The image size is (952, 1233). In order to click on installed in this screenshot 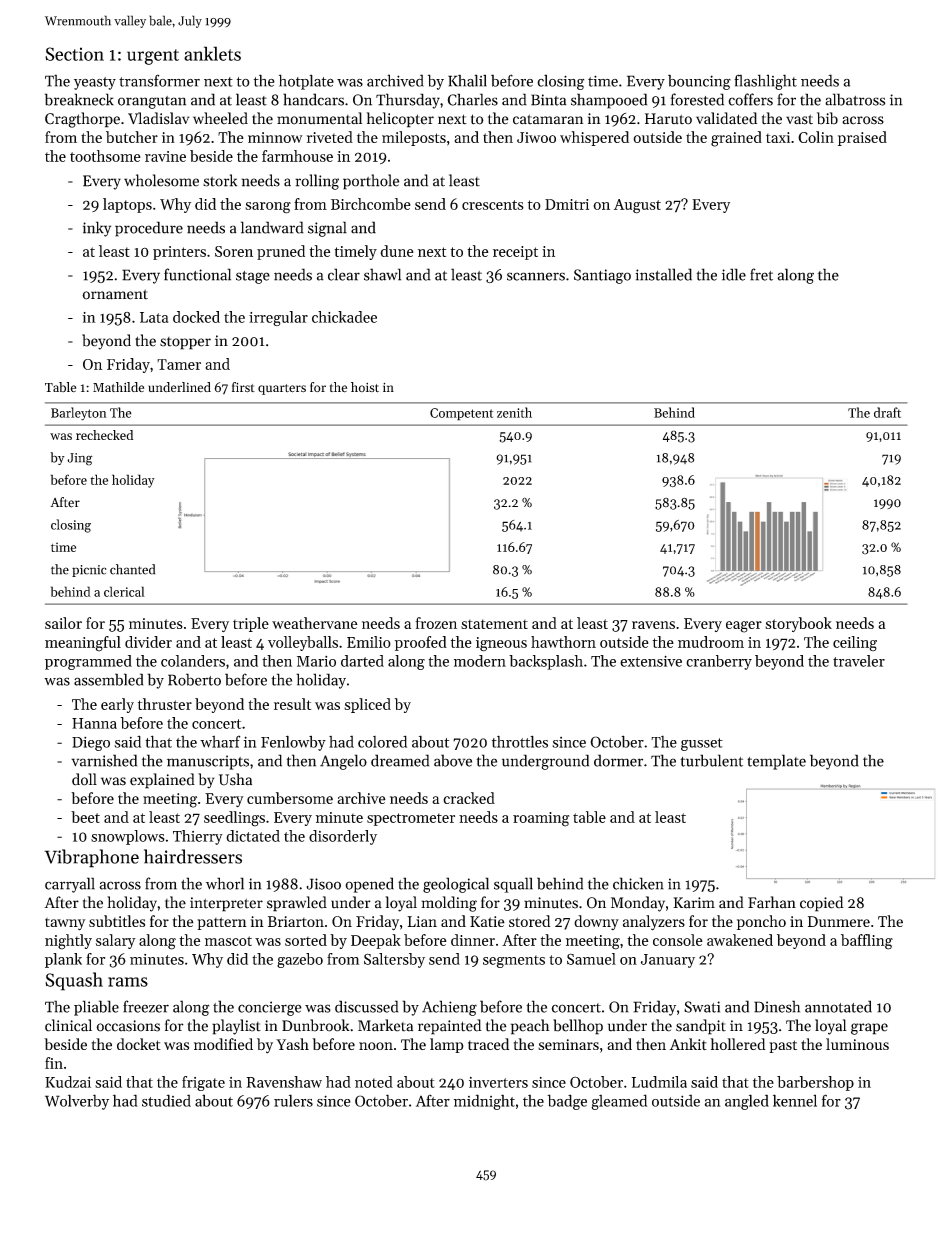, I will do `click(663, 274)`.
